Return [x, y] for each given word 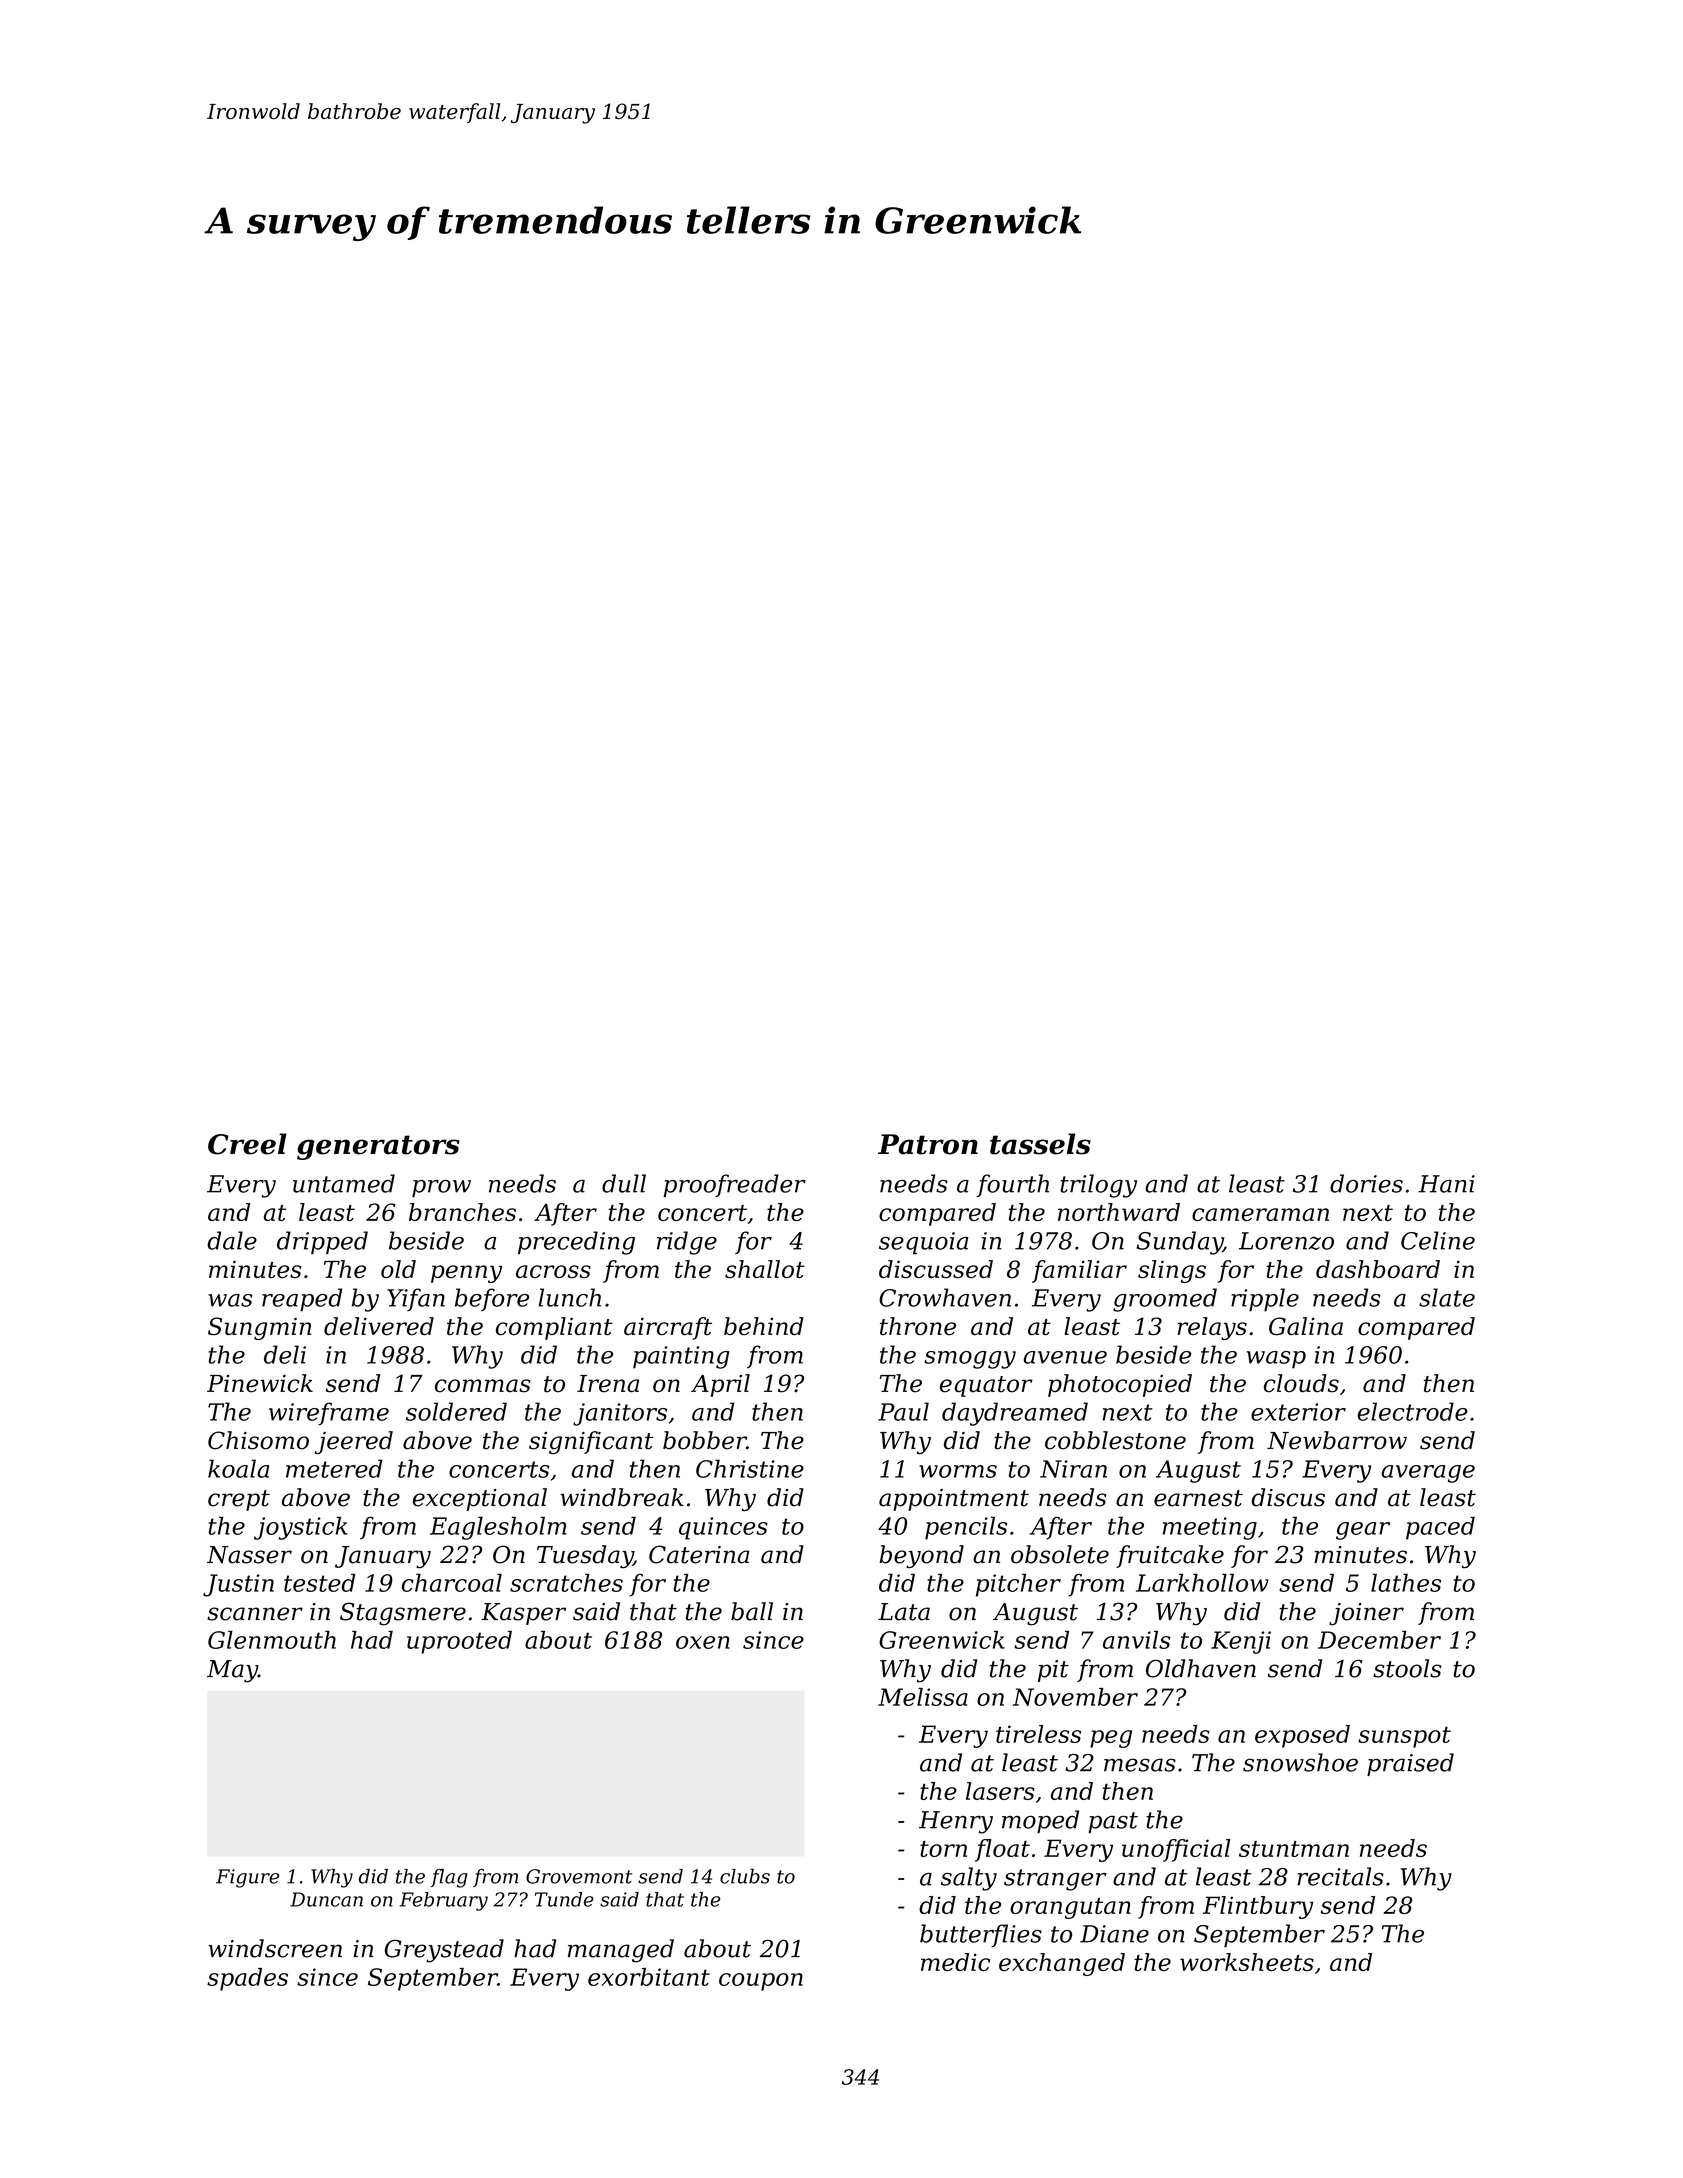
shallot [765, 1269]
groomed [1165, 1300]
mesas [1140, 1765]
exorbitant [649, 1977]
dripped [322, 1242]
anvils [1136, 1640]
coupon [761, 1982]
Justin [238, 1585]
